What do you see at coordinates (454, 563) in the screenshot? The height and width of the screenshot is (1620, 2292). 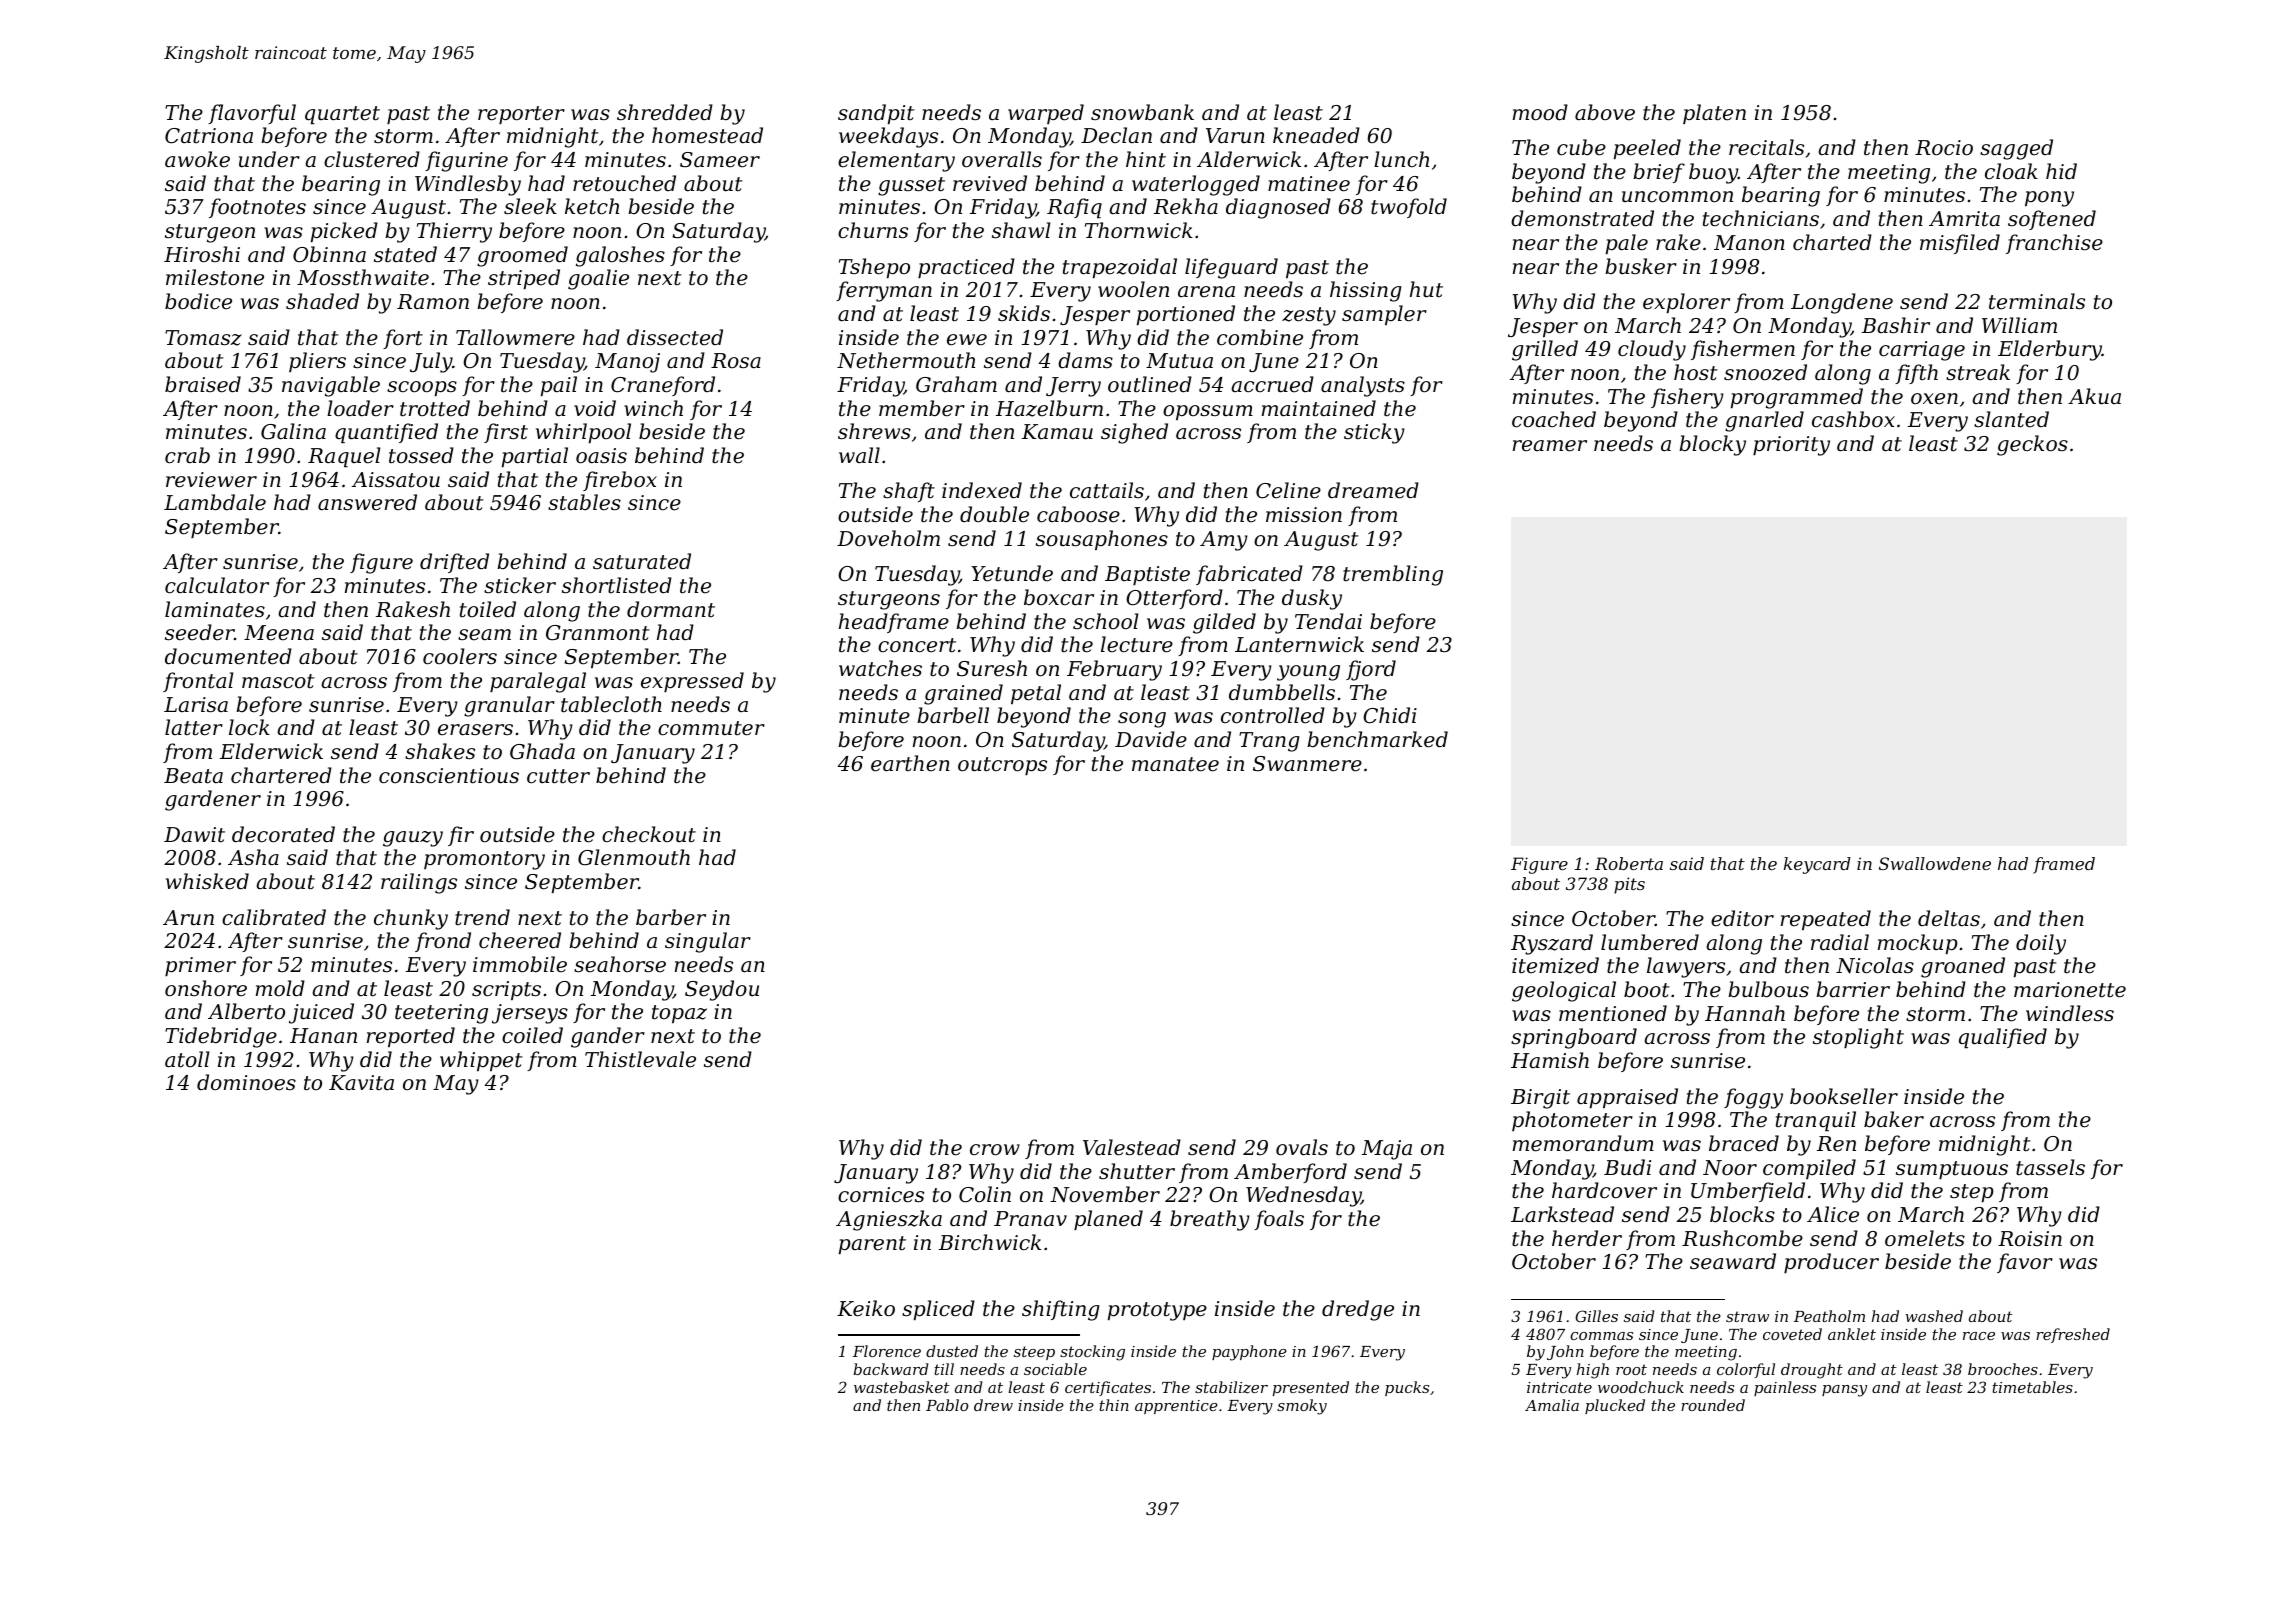 I see `drifted` at bounding box center [454, 563].
